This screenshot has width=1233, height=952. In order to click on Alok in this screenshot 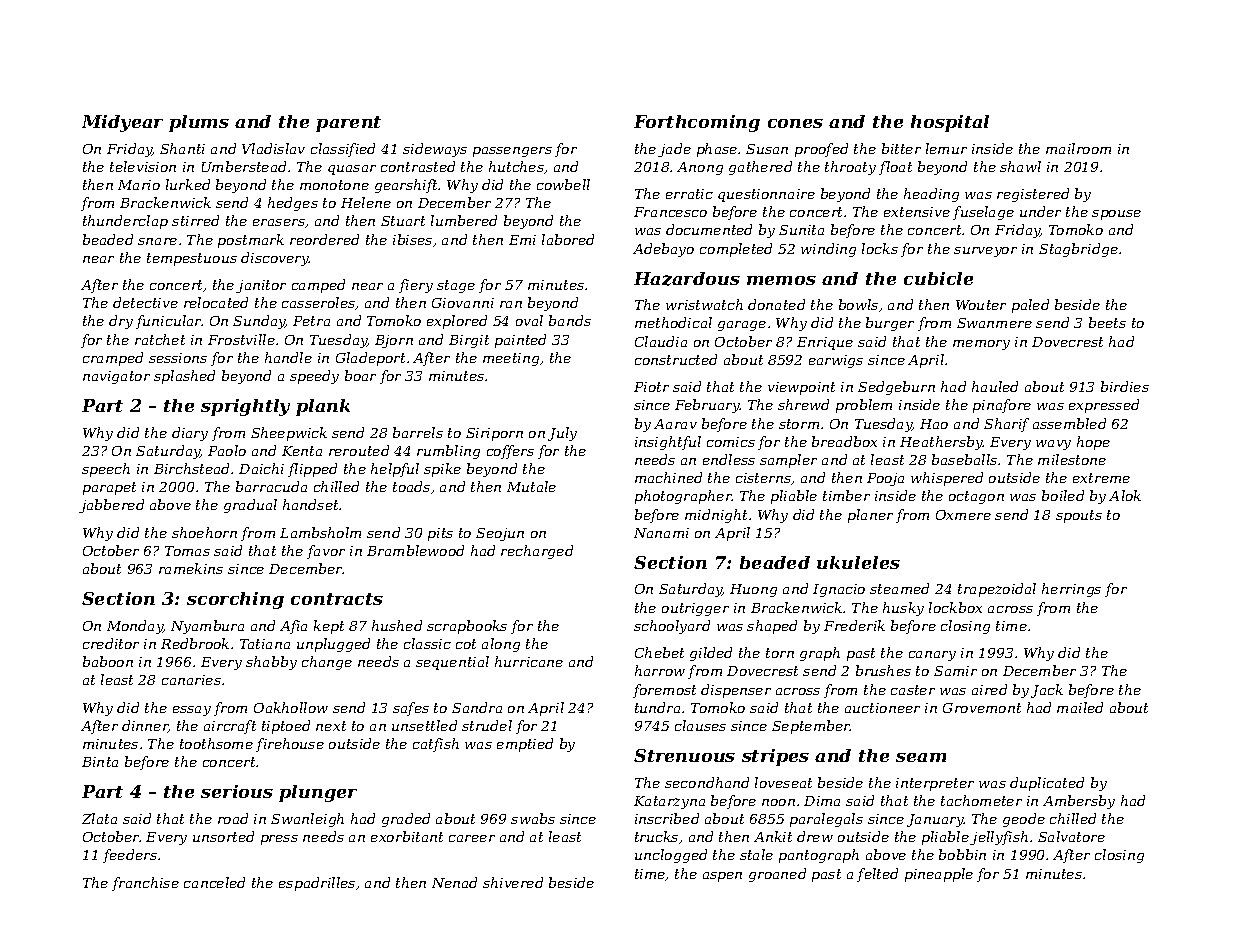, I will do `click(1125, 495)`.
